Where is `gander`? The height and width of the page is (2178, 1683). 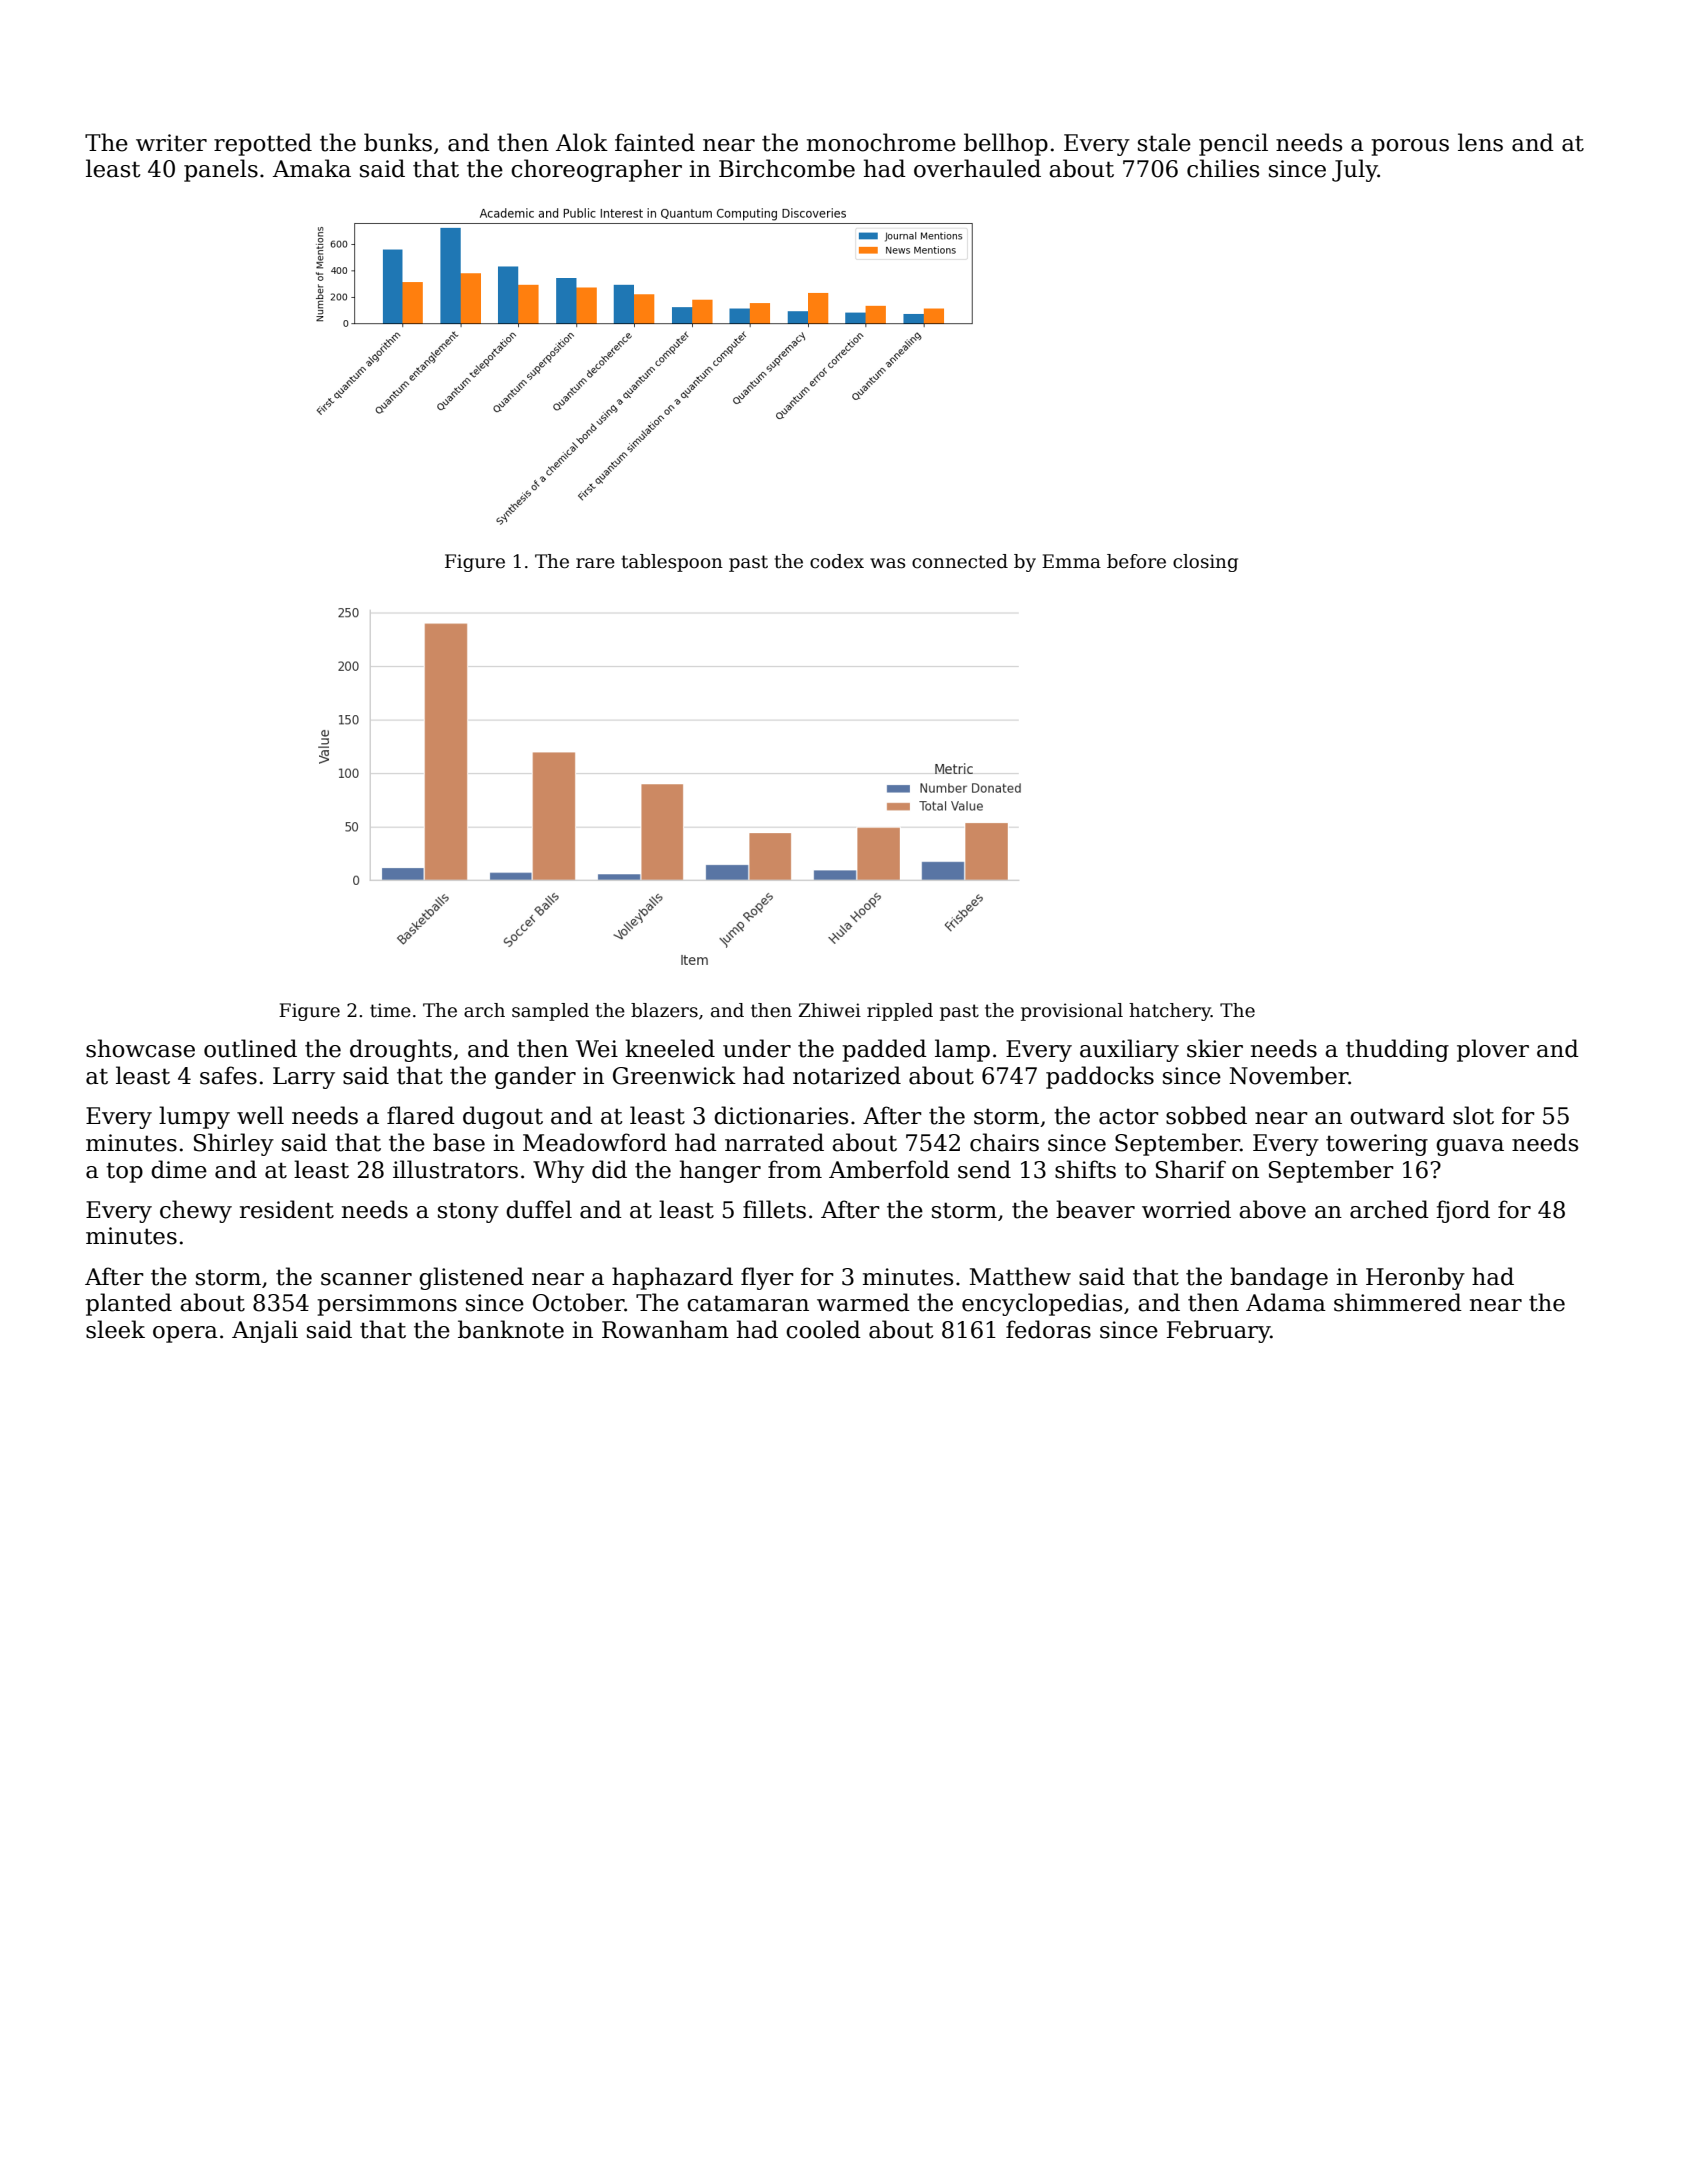 gander is located at coordinates (535, 1077).
